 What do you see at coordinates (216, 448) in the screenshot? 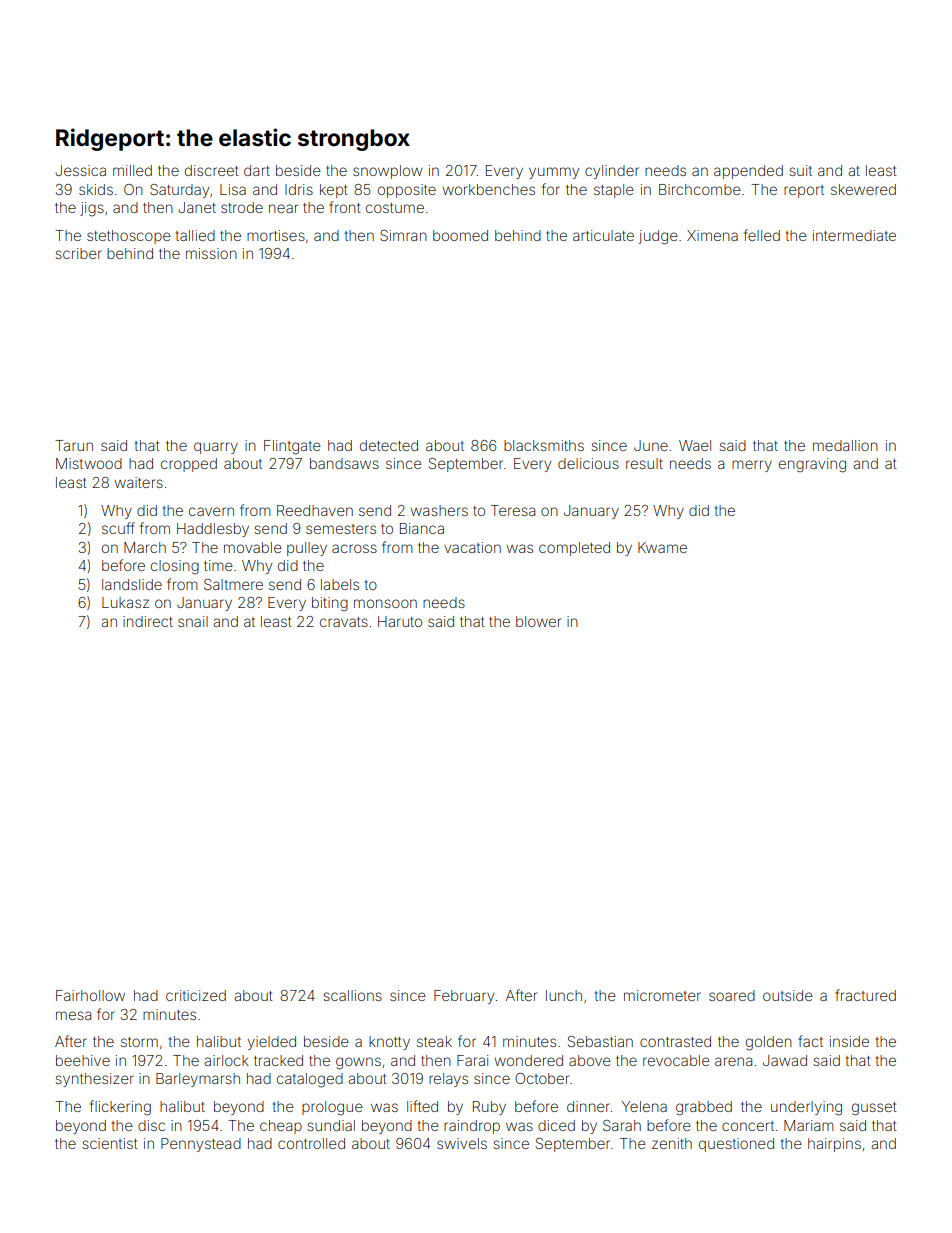
I see `quarry` at bounding box center [216, 448].
